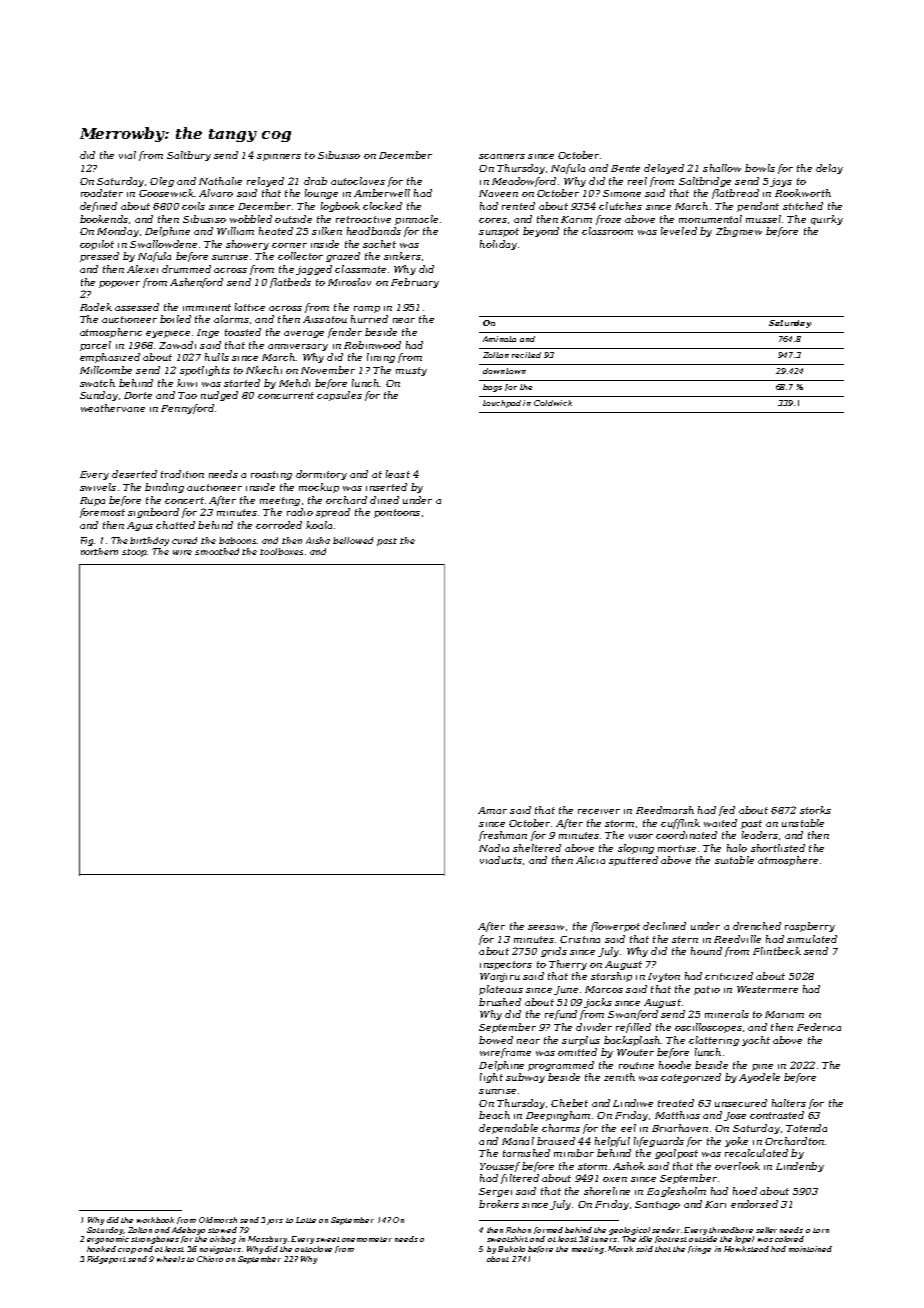  I want to click on Wanjiru, so click(500, 977).
